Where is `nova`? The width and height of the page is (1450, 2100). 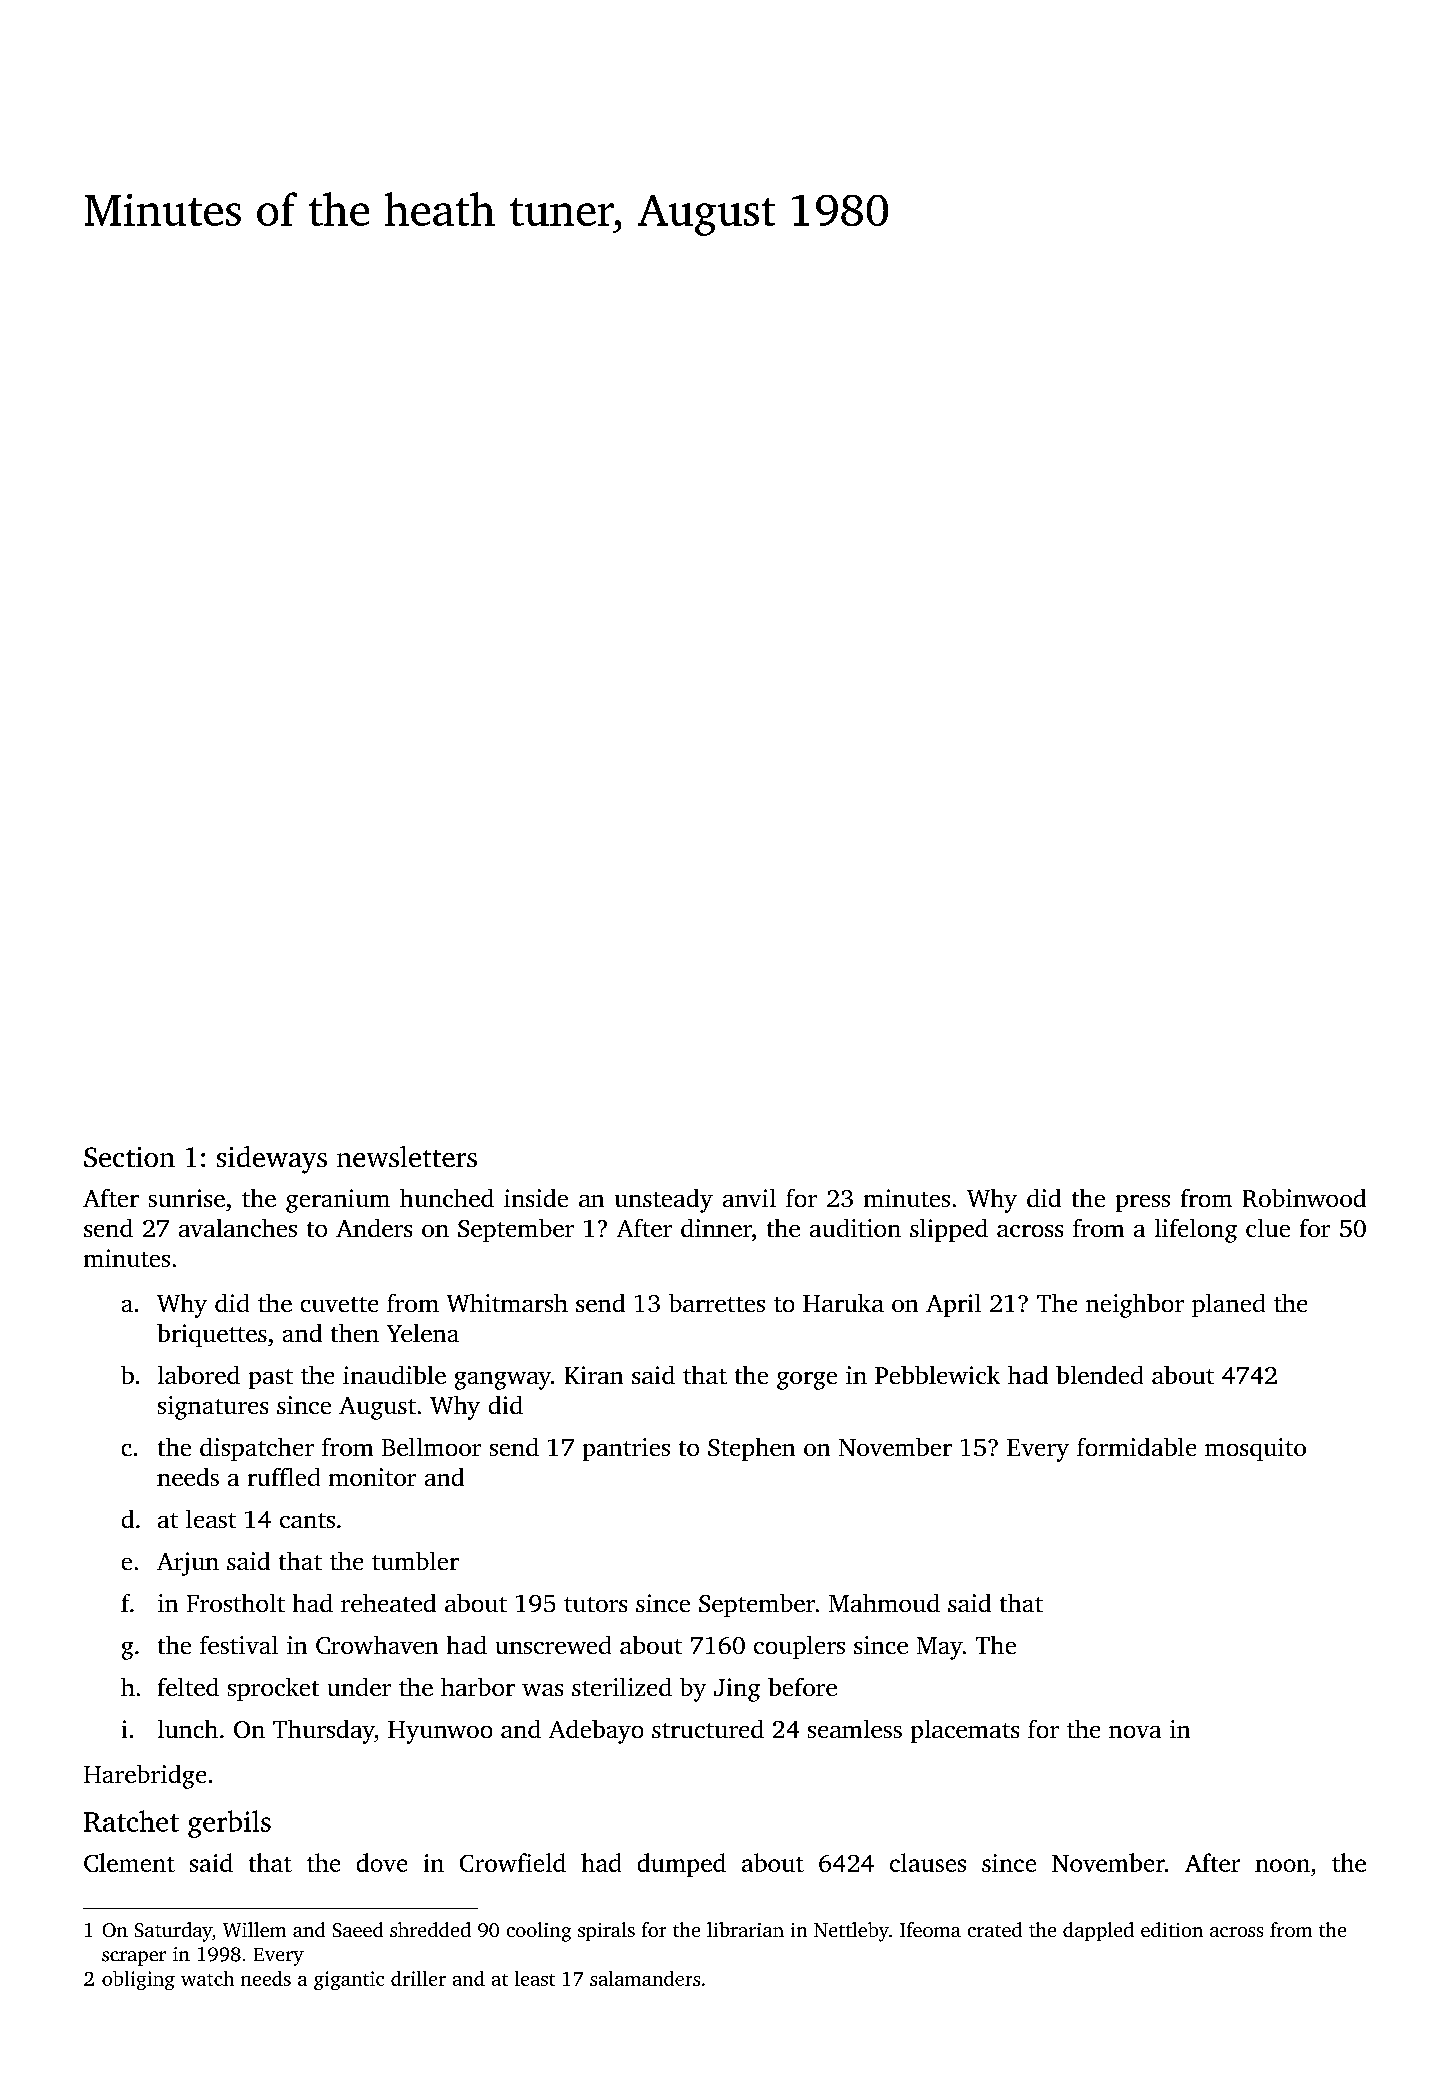
nova is located at coordinates (1135, 1732).
